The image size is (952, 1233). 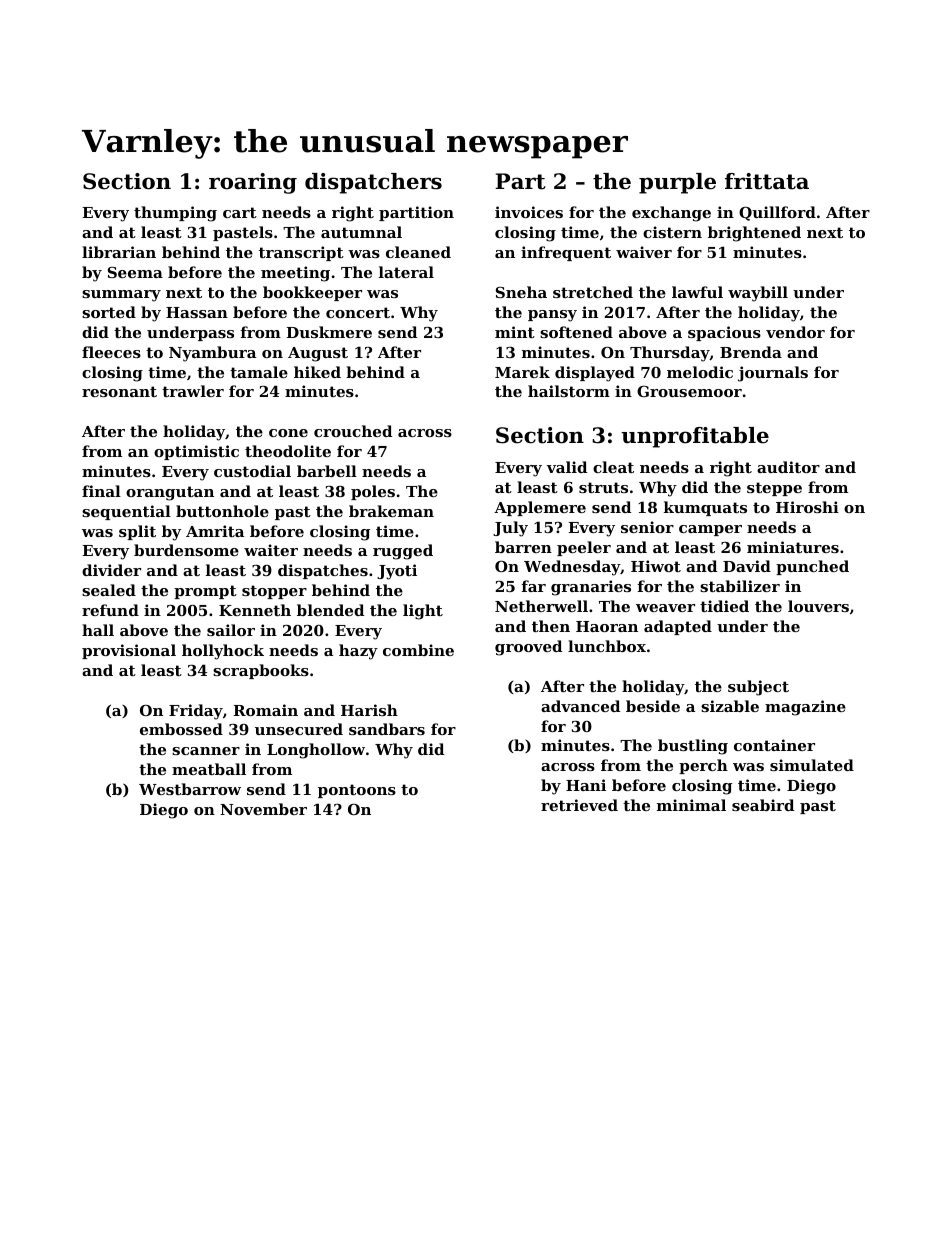 What do you see at coordinates (758, 688) in the document?
I see `subject` at bounding box center [758, 688].
